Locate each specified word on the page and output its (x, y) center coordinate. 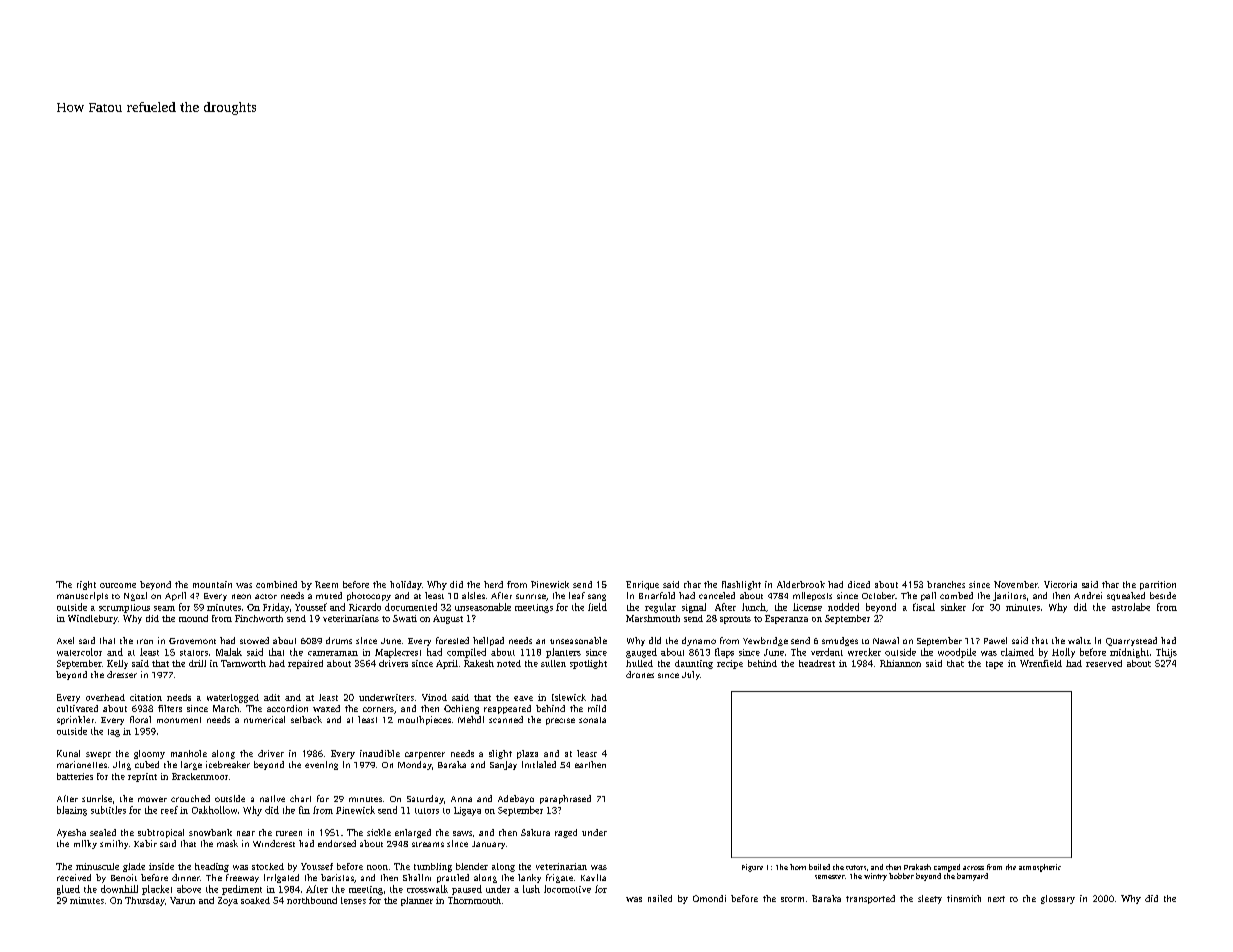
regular (660, 608)
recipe (730, 664)
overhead (105, 697)
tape (994, 665)
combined (276, 584)
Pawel (995, 640)
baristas (337, 877)
